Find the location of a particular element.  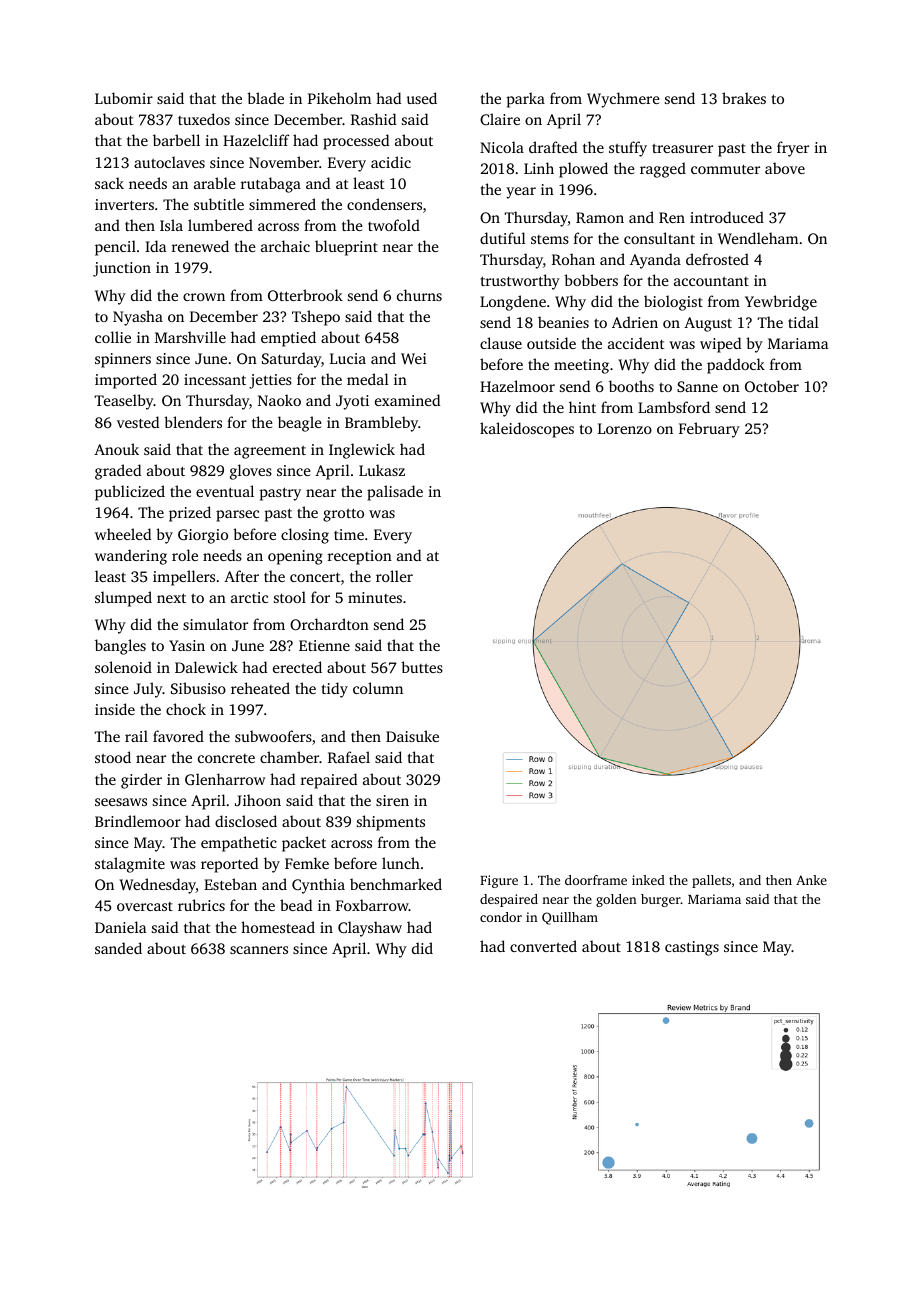

castings is located at coordinates (692, 948).
